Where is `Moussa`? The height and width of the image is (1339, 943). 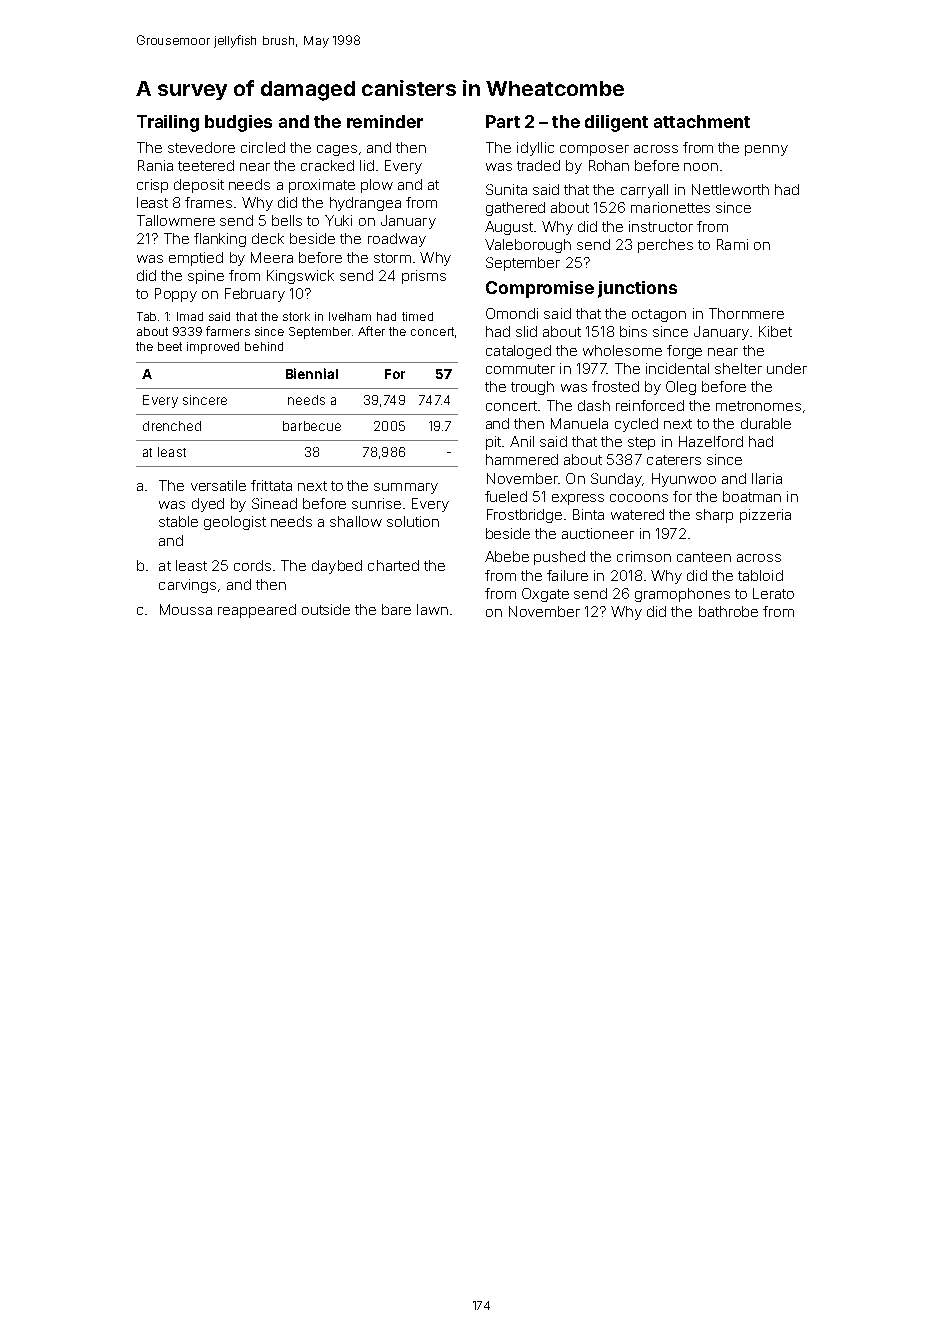 Moussa is located at coordinates (186, 609).
